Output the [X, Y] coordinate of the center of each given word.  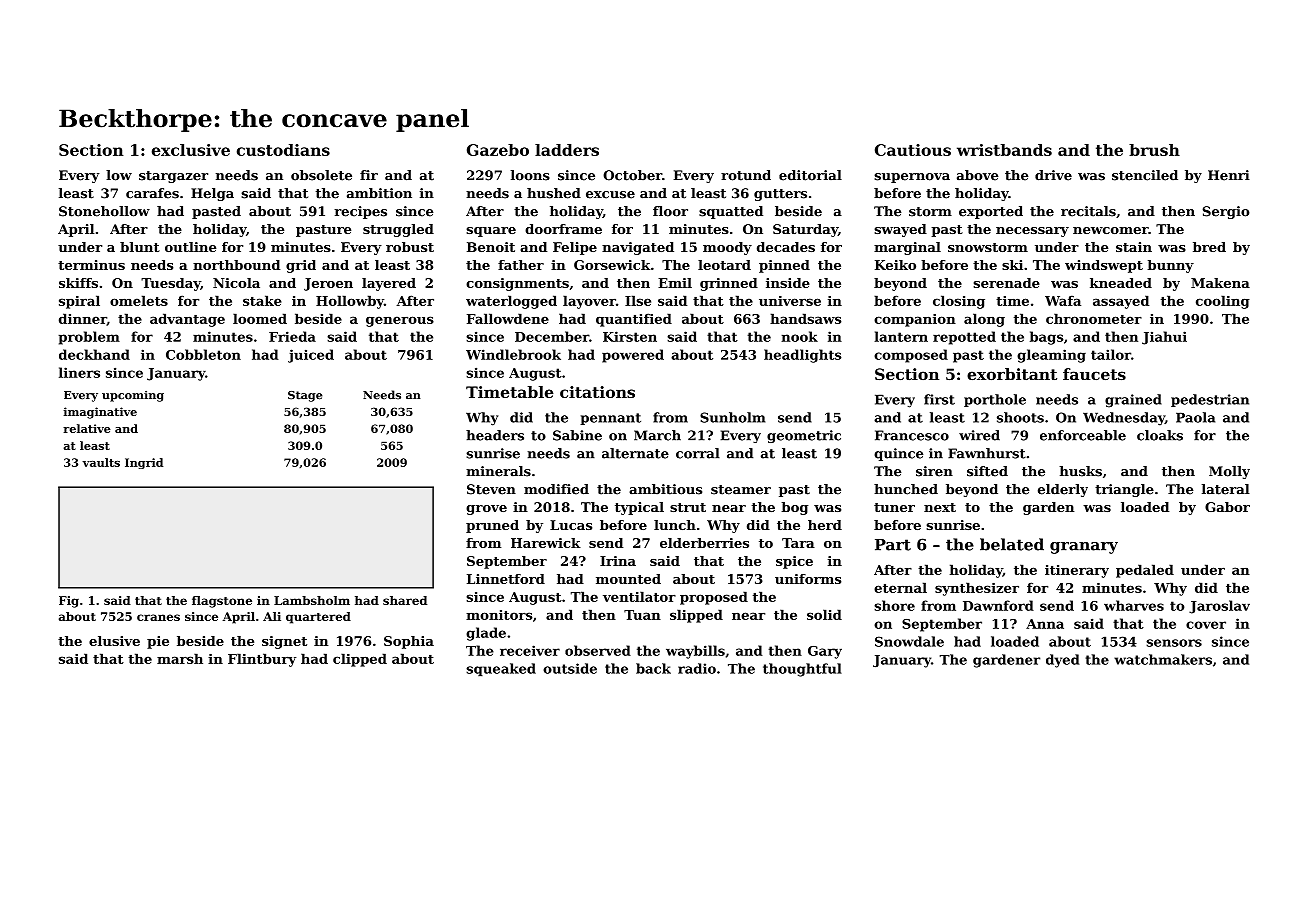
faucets [1094, 374]
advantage [187, 320]
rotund [746, 175]
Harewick [546, 543]
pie [158, 642]
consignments [517, 284]
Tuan [642, 615]
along [984, 320]
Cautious [913, 150]
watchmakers [1163, 659]
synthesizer [977, 589]
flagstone [222, 602]
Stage [305, 396]
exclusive [191, 150]
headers [495, 435]
